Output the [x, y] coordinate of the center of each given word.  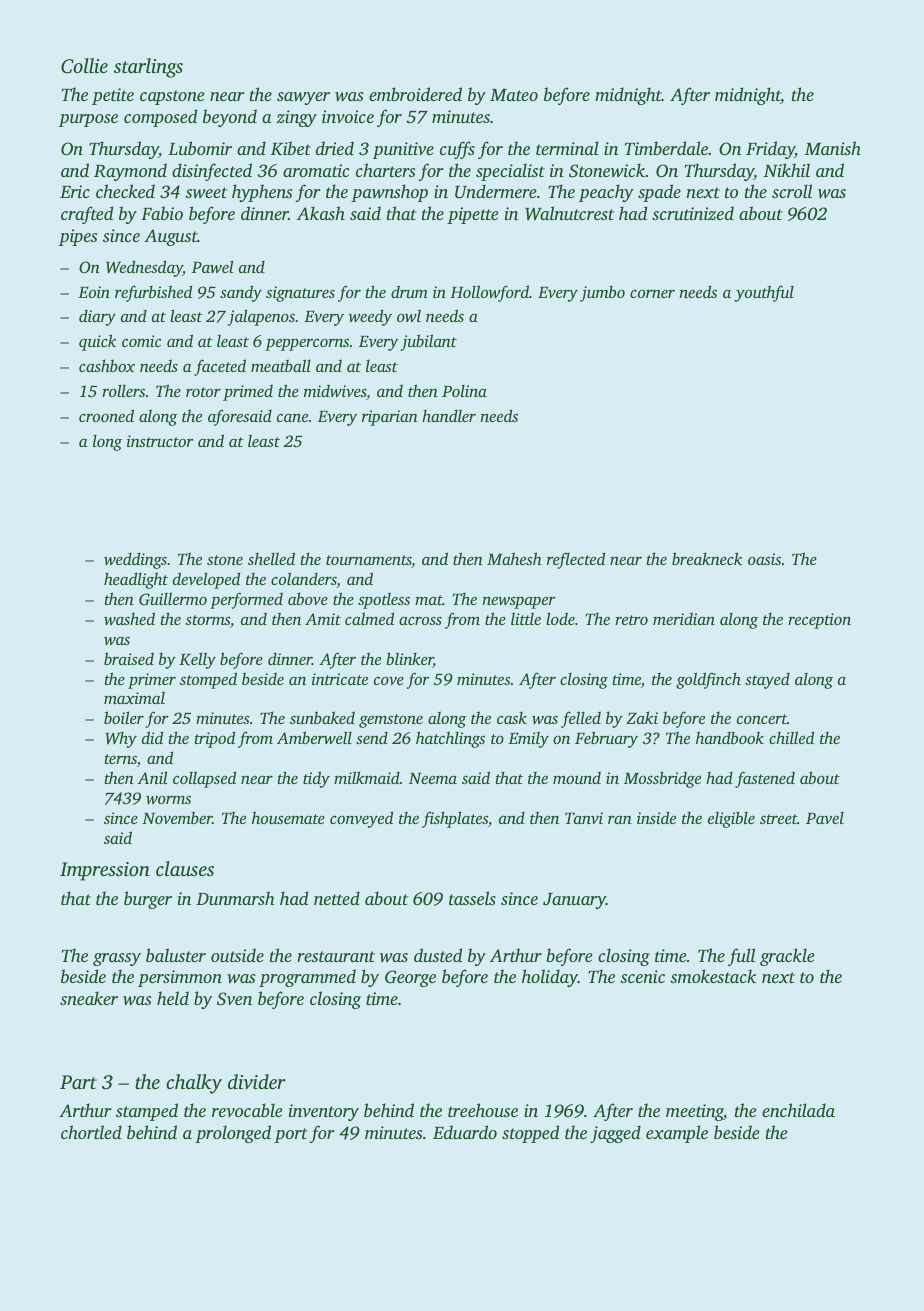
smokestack [713, 976]
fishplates [455, 819]
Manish [833, 148]
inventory [324, 1112]
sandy [241, 293]
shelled [271, 558]
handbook [730, 737]
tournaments [369, 561]
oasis [764, 559]
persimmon [180, 978]
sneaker [89, 998]
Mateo [514, 95]
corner [652, 294]
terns [121, 759]
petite [113, 96]
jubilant [429, 342]
